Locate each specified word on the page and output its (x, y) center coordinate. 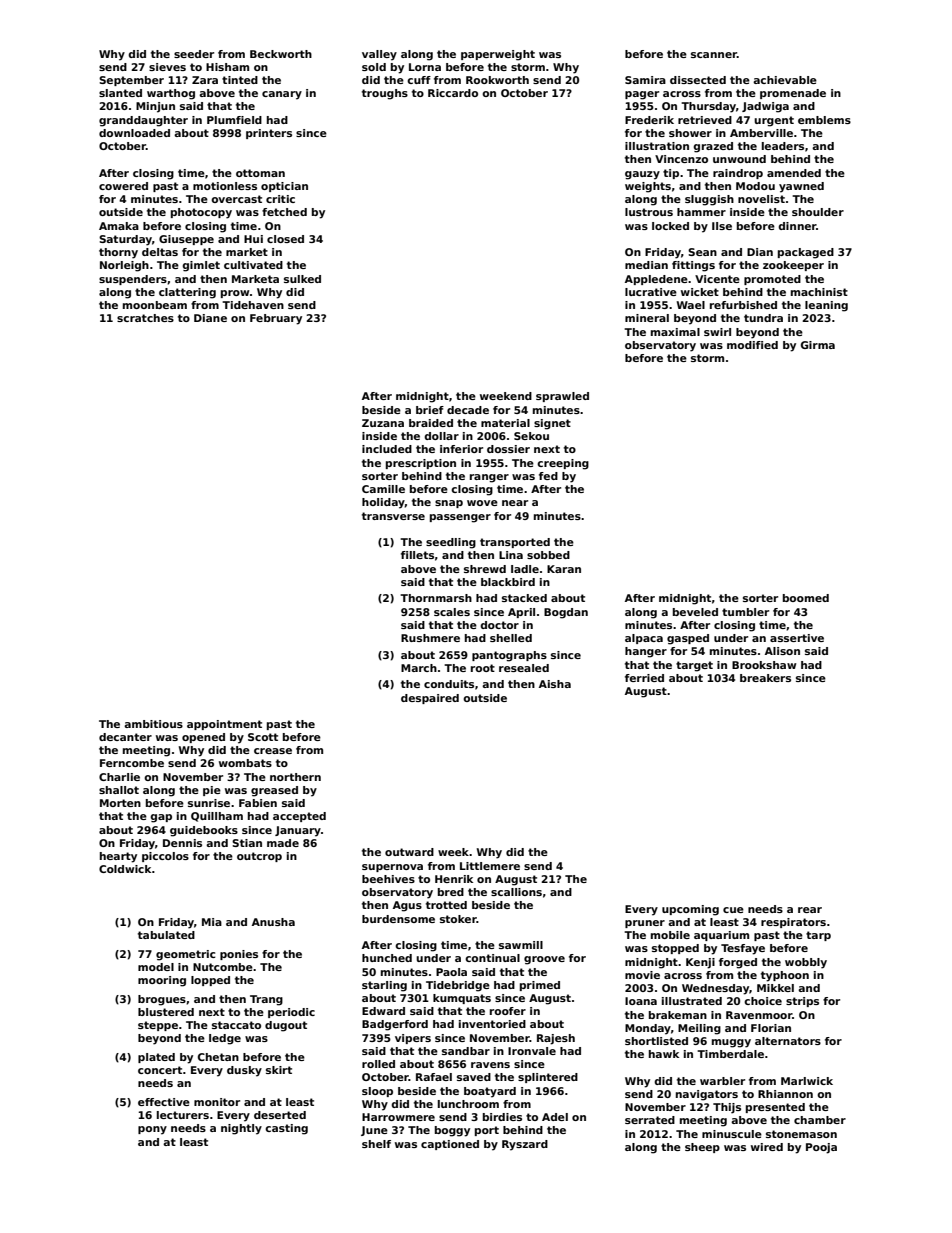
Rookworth (497, 80)
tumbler (745, 612)
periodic (291, 1013)
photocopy (201, 213)
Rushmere (430, 638)
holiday (383, 503)
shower (690, 133)
